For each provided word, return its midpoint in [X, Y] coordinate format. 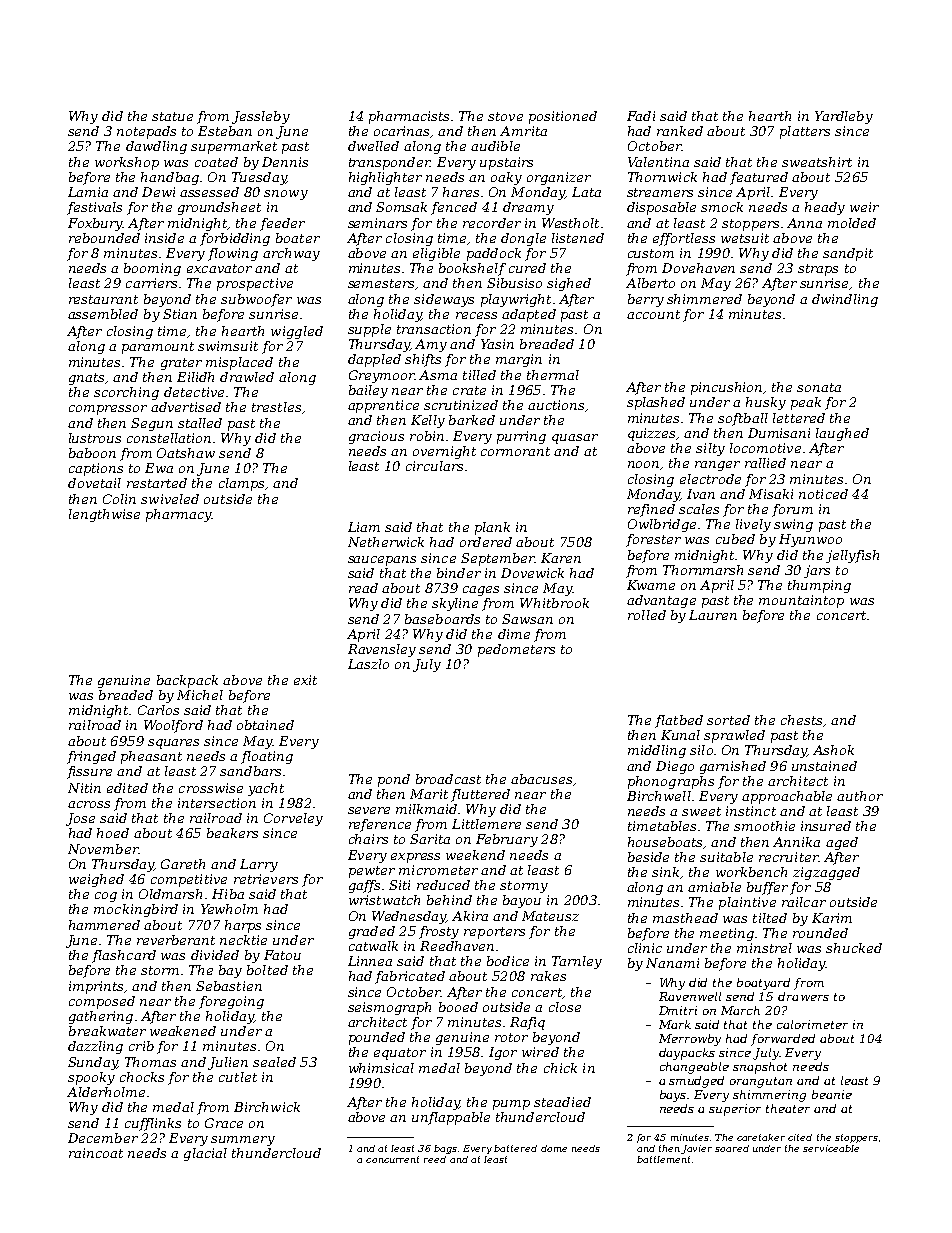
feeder [282, 224]
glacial [205, 1154]
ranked [680, 131]
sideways [444, 300]
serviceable [831, 1148]
